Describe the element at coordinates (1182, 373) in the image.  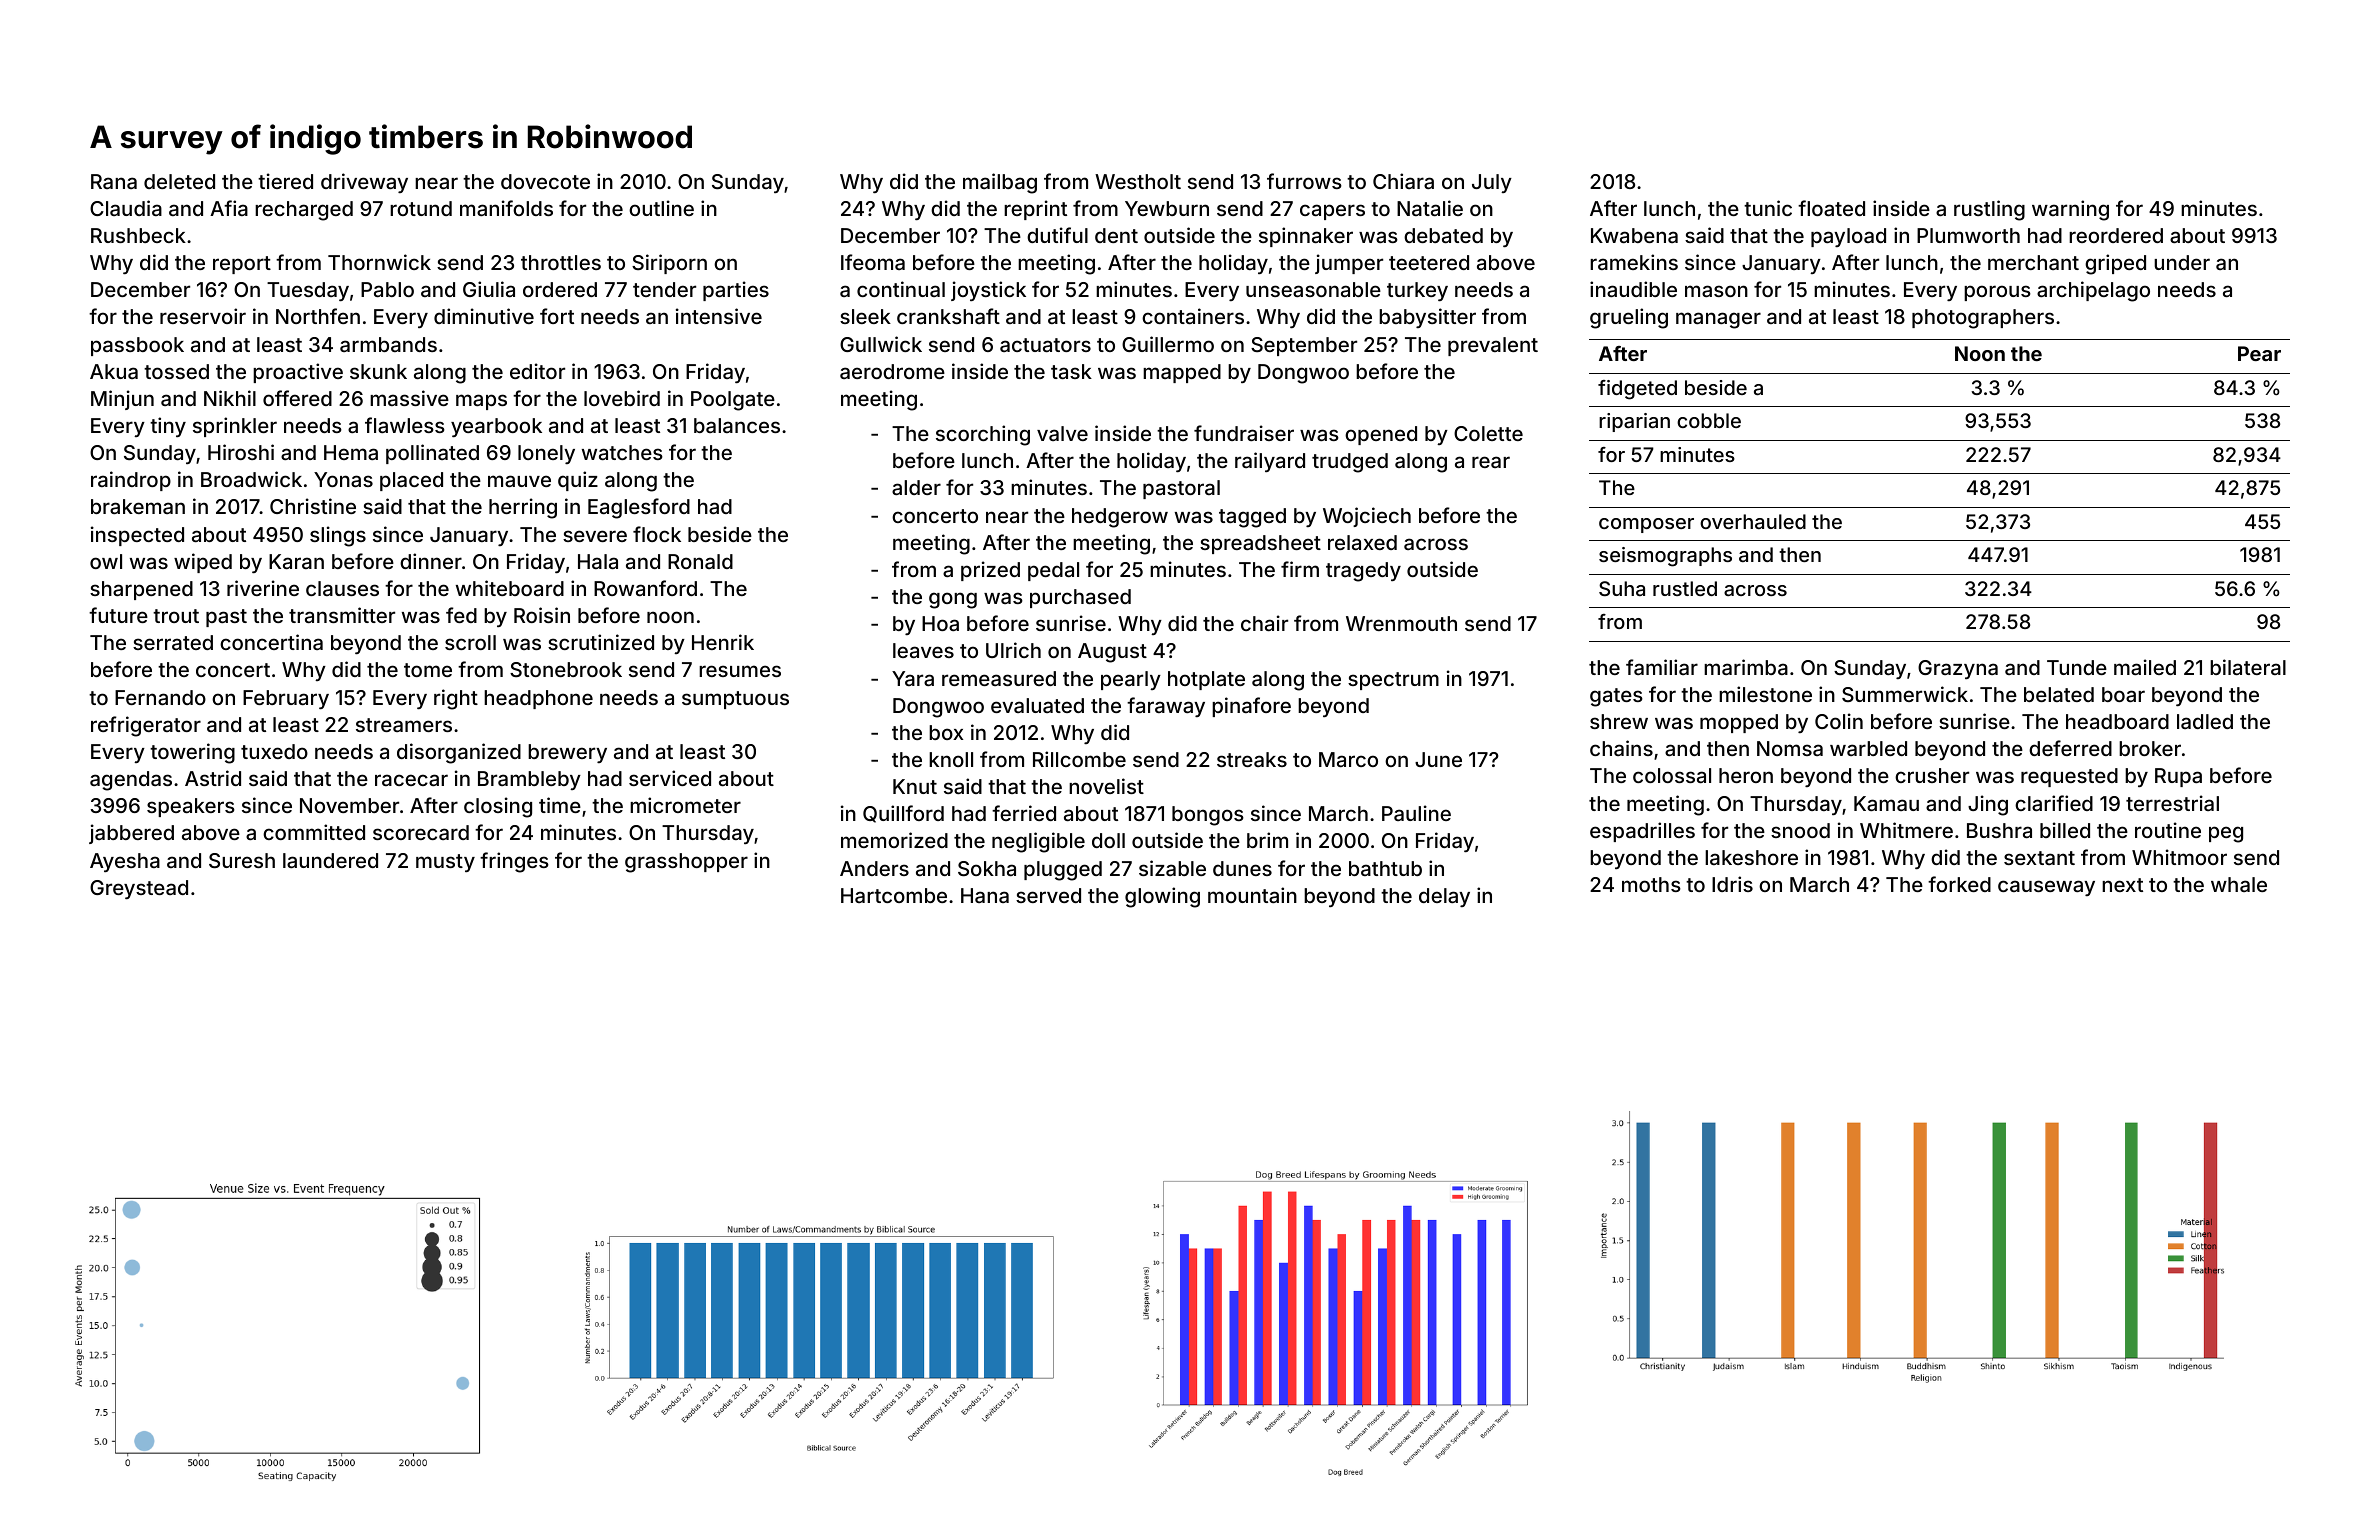
I see `mapped` at that location.
